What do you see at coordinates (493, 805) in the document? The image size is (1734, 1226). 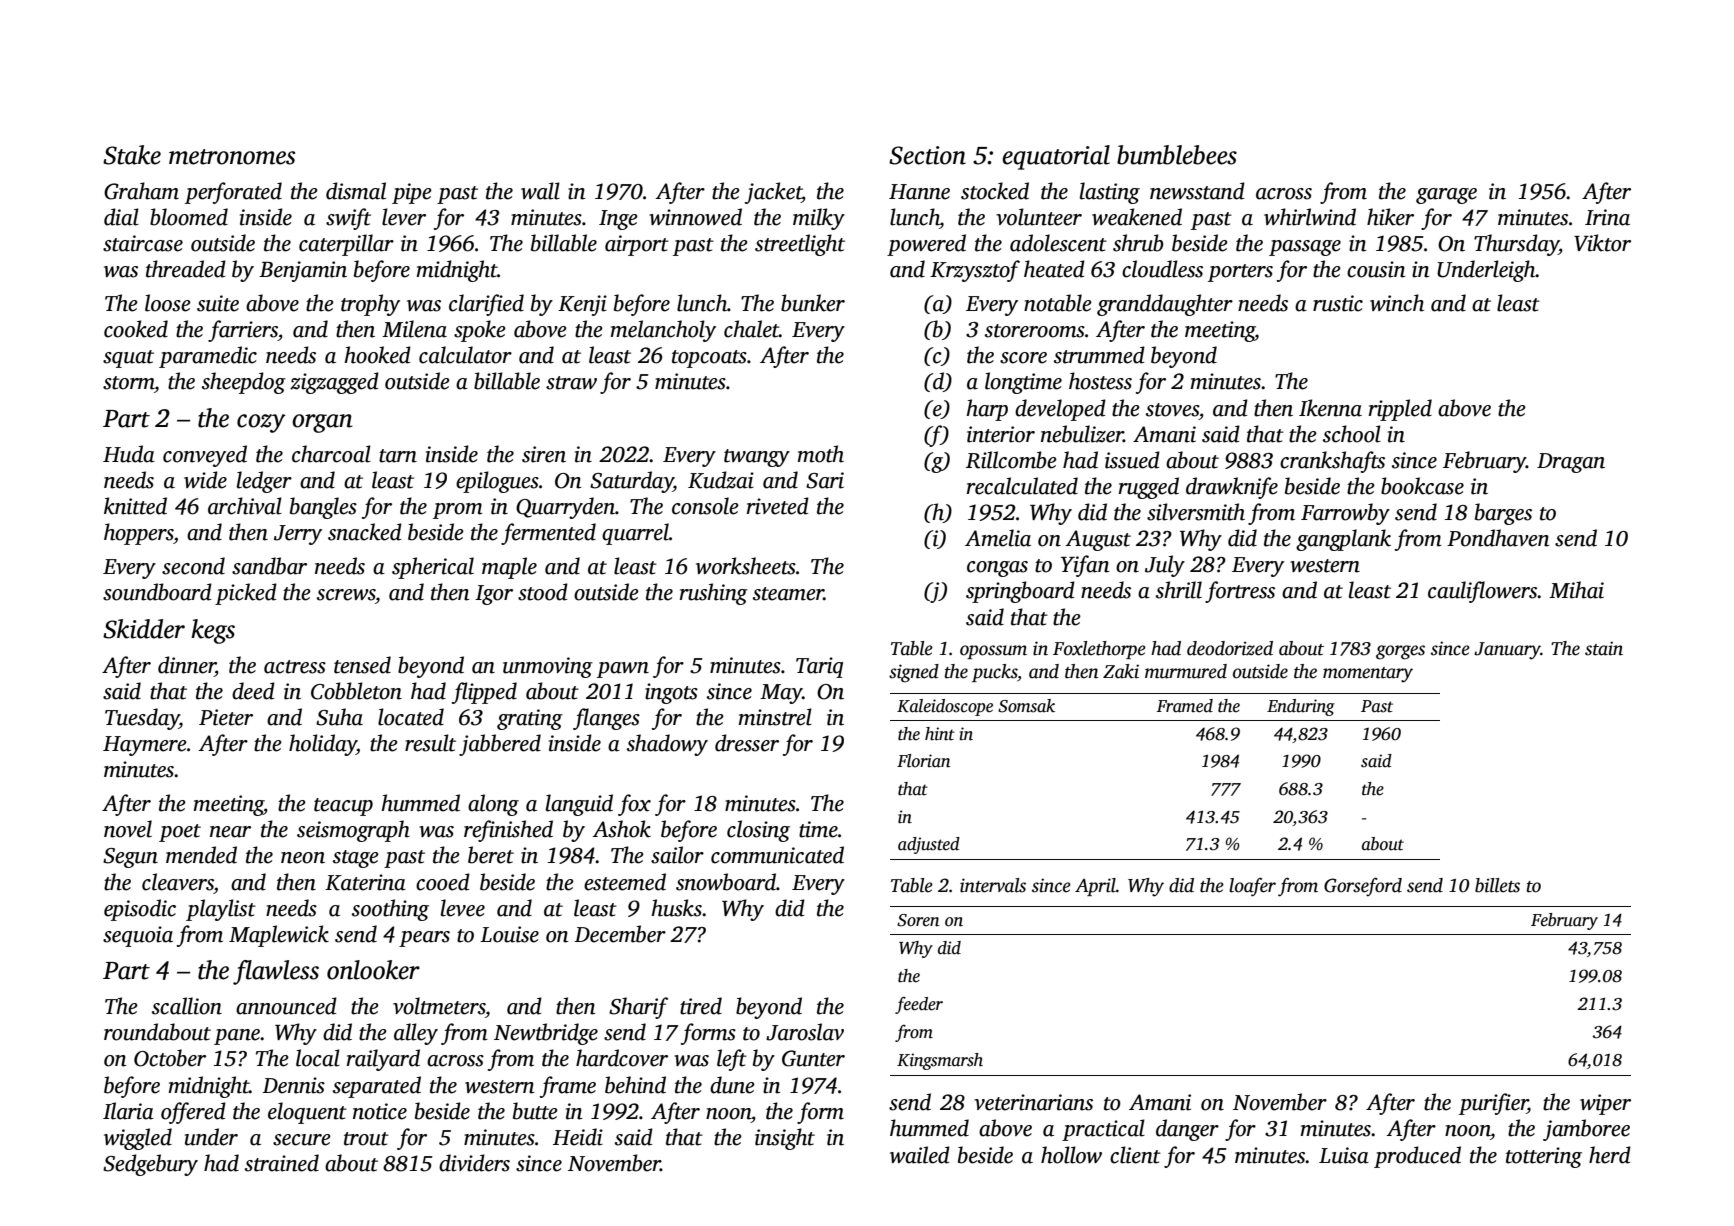 I see `along` at bounding box center [493, 805].
